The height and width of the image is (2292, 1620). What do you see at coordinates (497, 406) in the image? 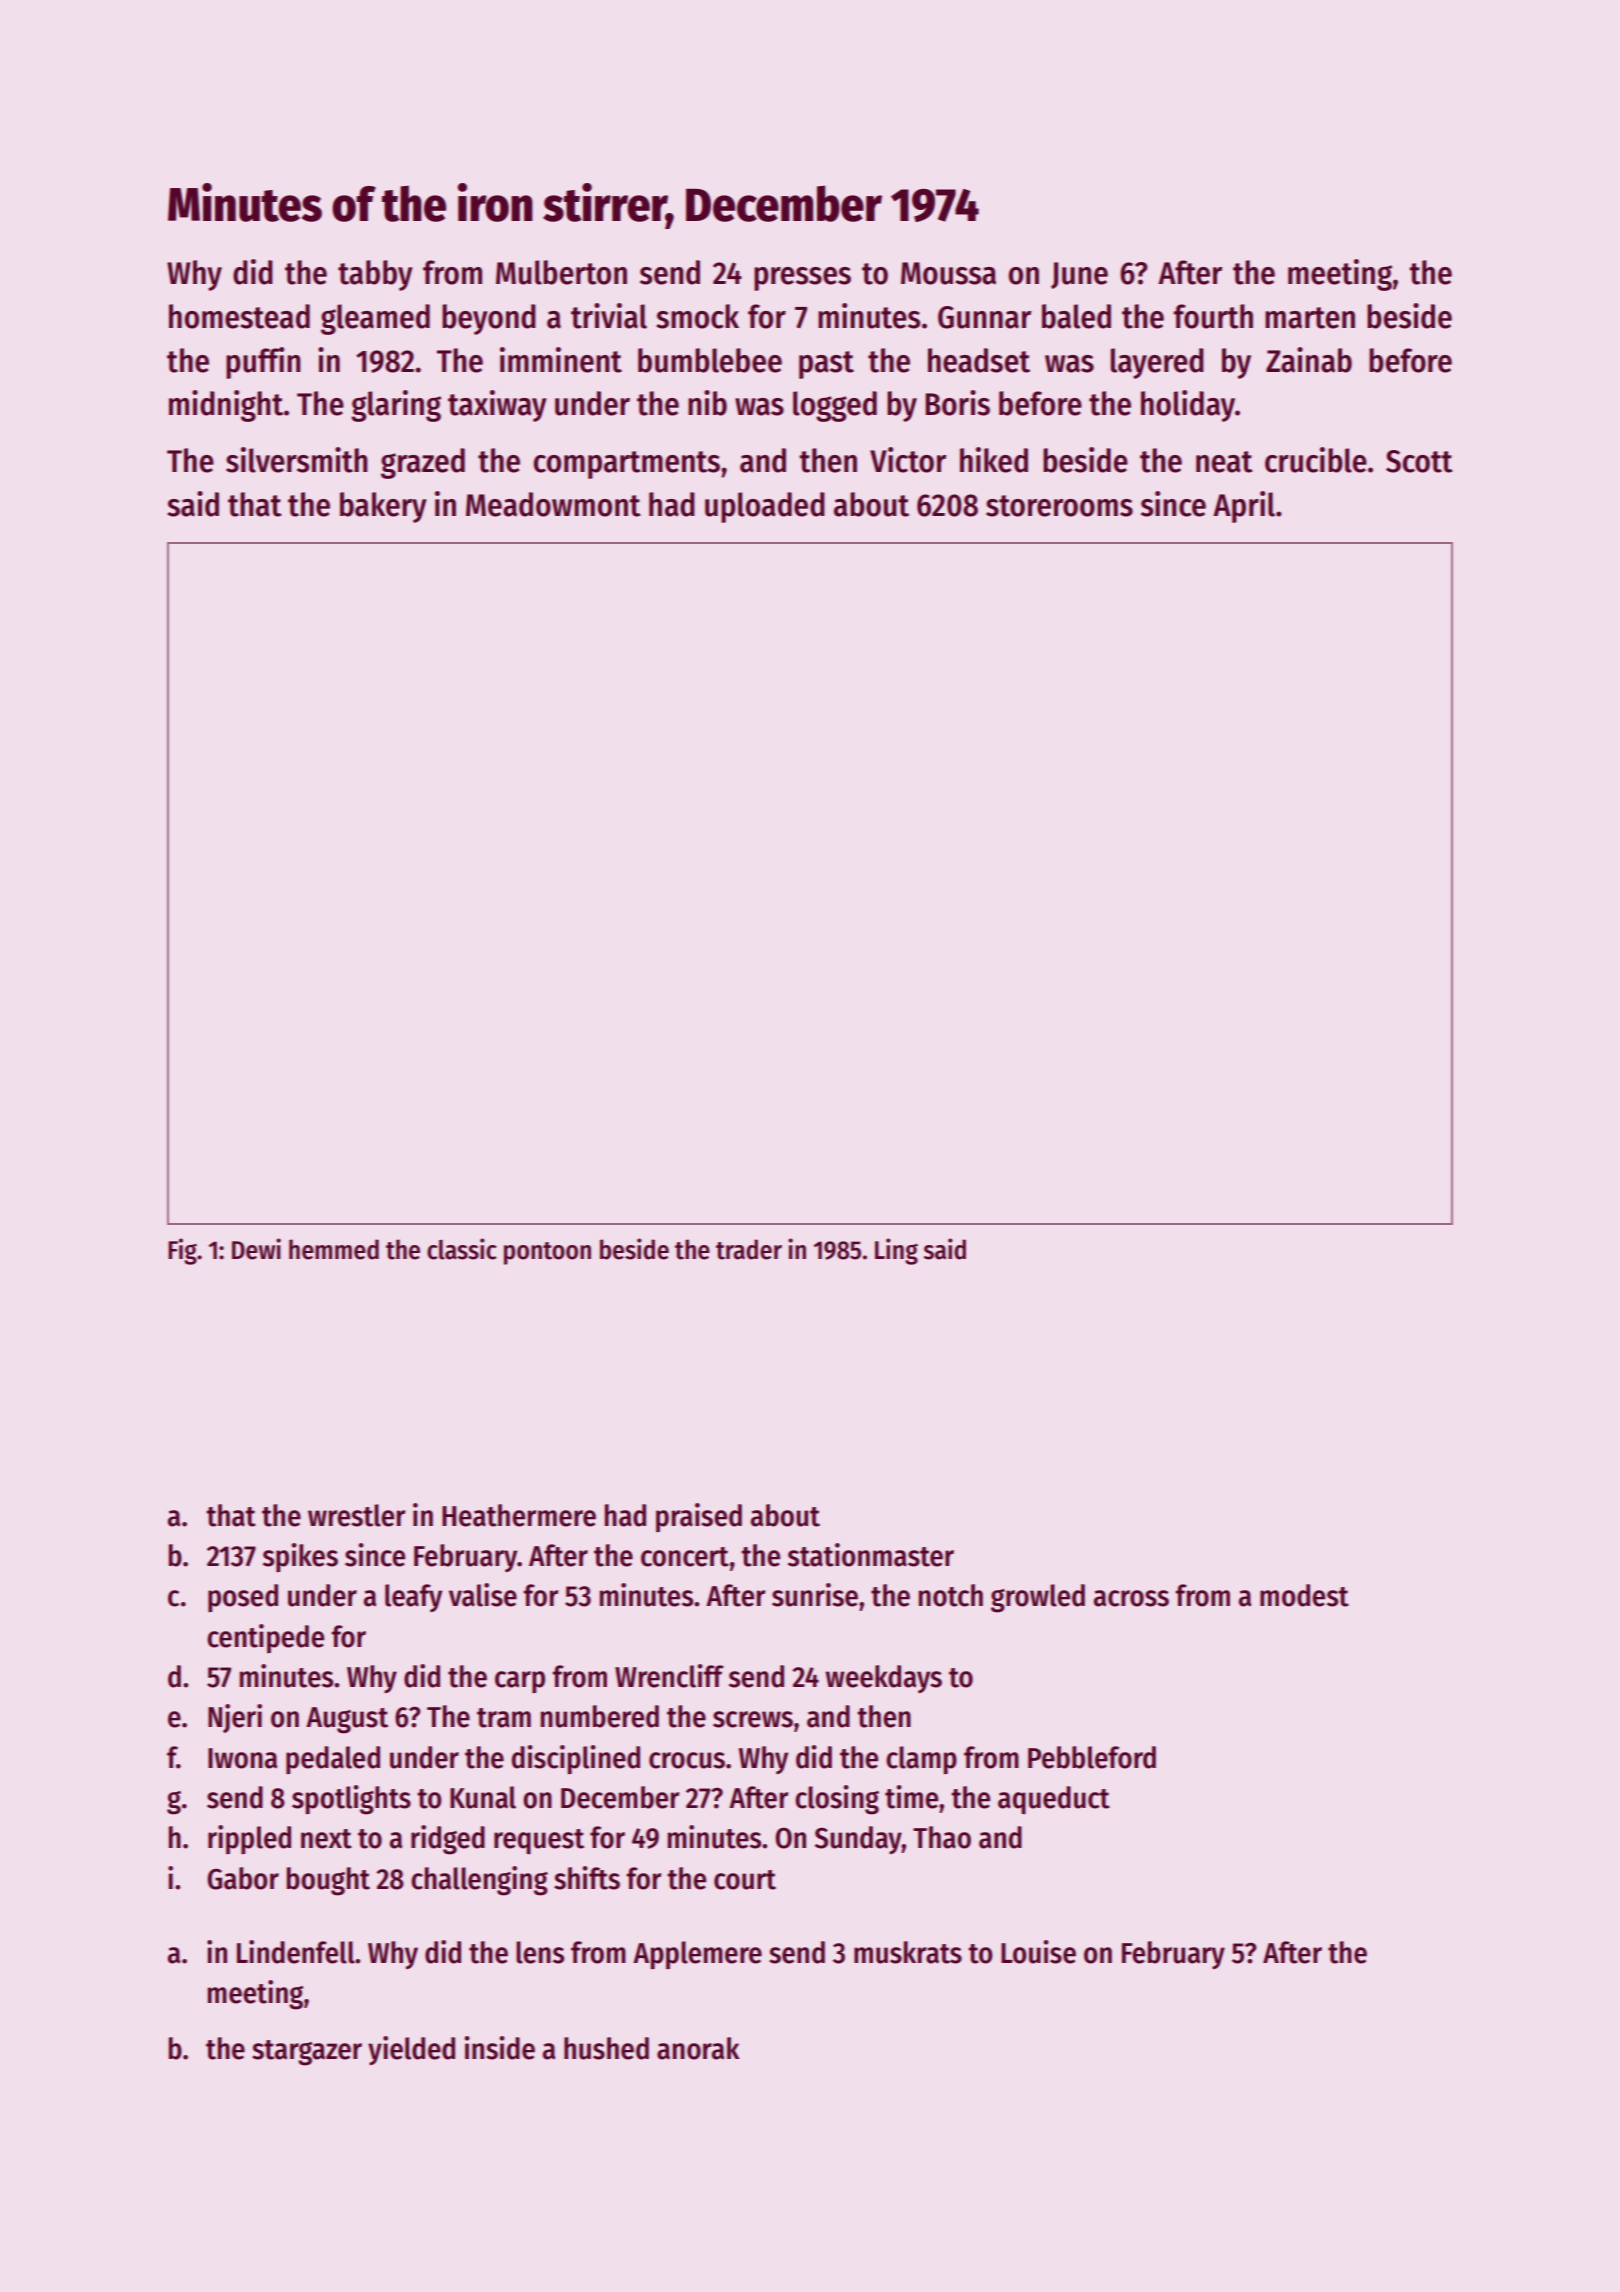
I see `taxiway` at bounding box center [497, 406].
